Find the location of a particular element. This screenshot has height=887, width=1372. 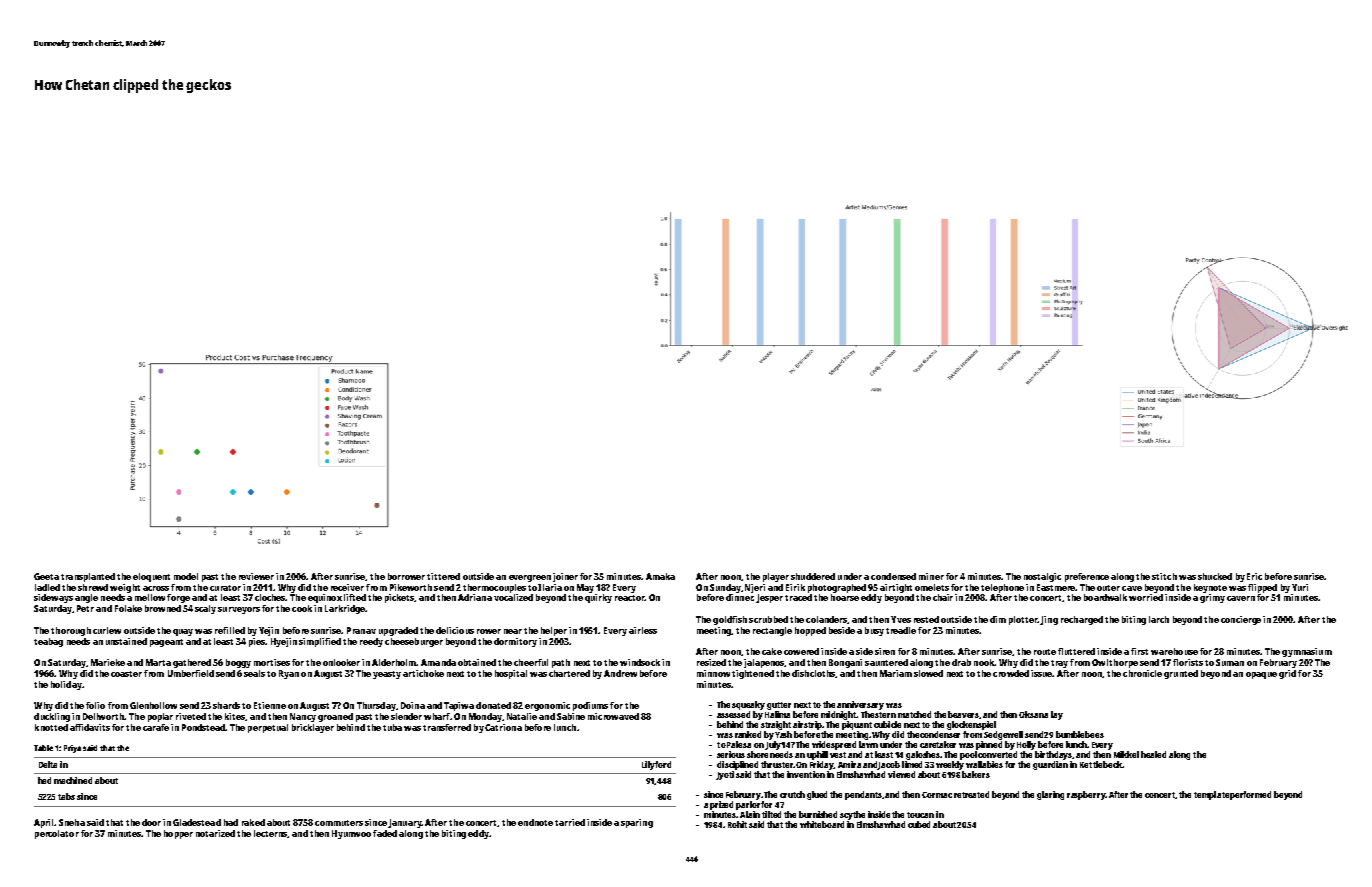

dishcloths is located at coordinates (813, 673).
